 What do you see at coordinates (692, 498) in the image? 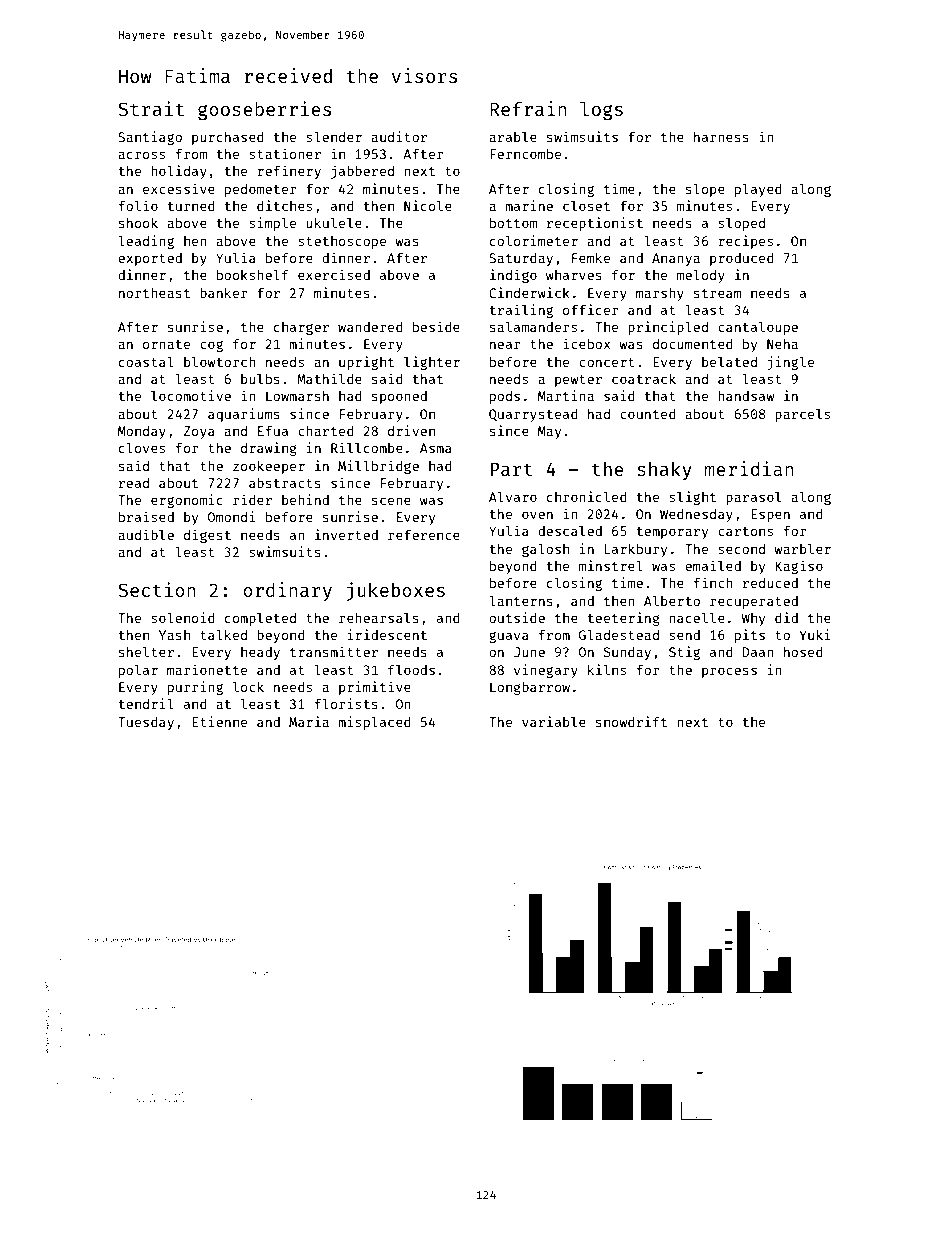
I see `slight` at bounding box center [692, 498].
